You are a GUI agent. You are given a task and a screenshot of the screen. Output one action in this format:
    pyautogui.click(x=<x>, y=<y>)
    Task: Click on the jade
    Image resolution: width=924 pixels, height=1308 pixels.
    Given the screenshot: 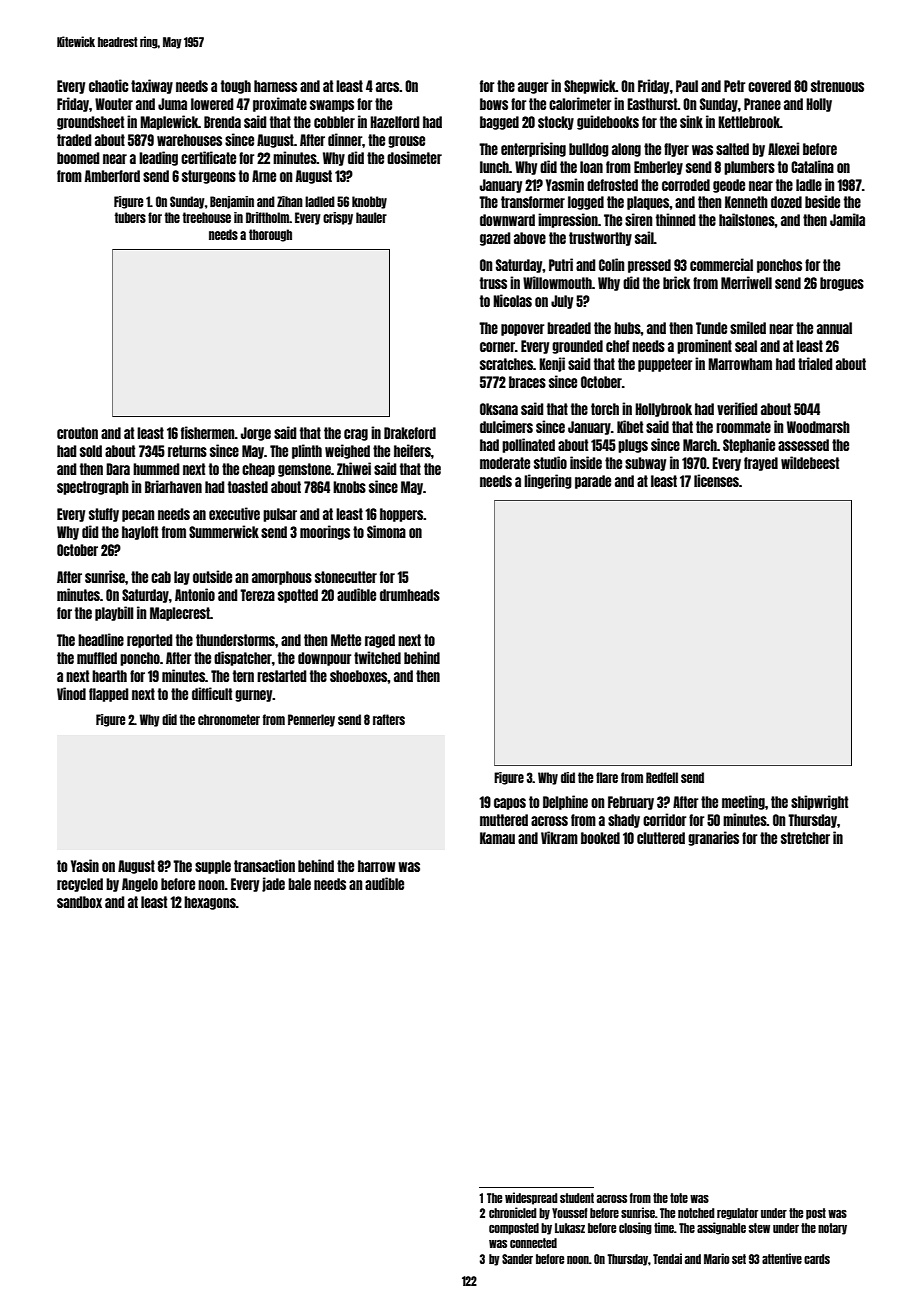 What is the action you would take?
    pyautogui.click(x=273, y=884)
